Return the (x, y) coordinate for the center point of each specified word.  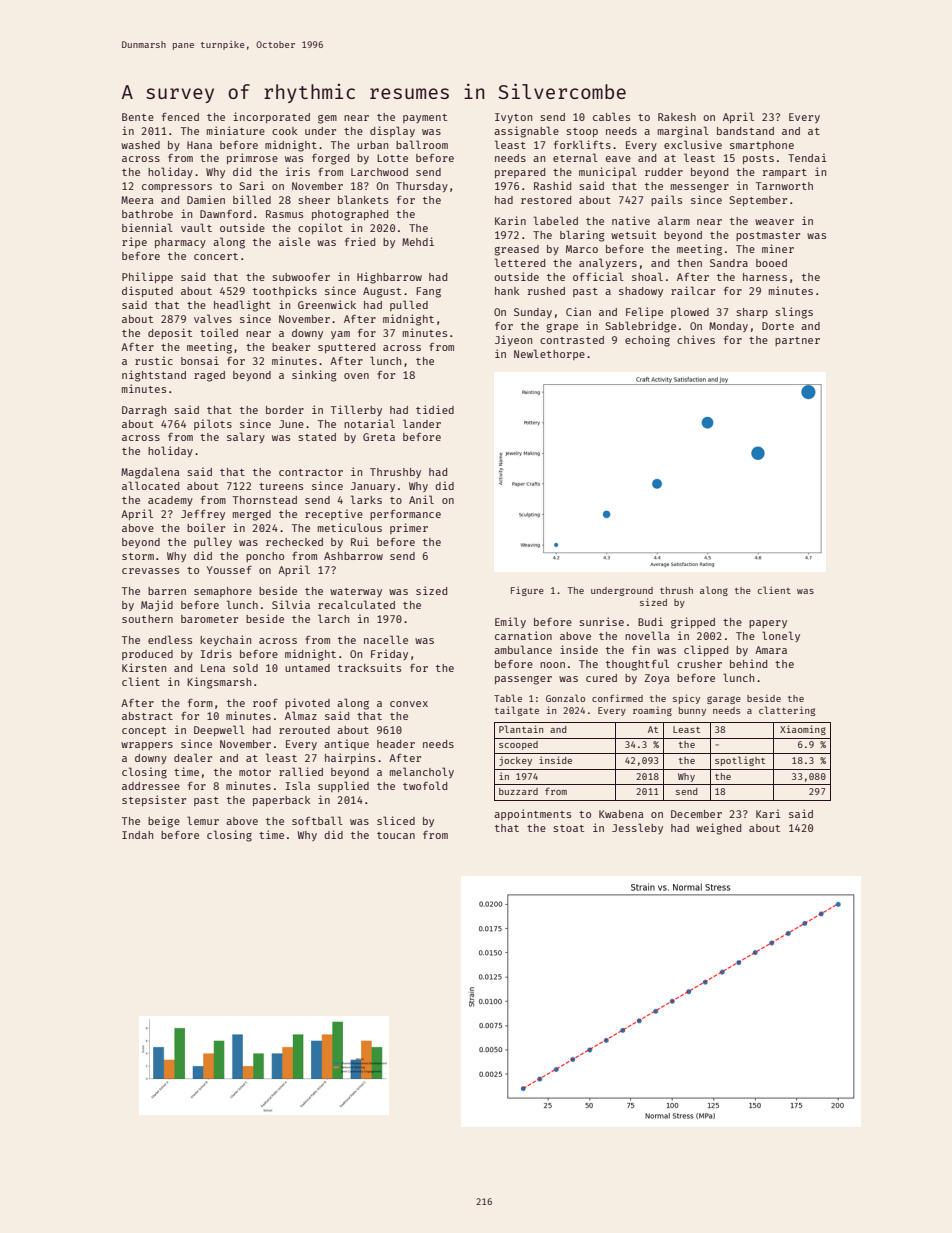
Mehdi (418, 241)
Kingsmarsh (219, 683)
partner (797, 341)
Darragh (144, 411)
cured (601, 678)
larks (366, 499)
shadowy (641, 292)
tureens (281, 486)
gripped (693, 623)
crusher (699, 664)
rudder (664, 172)
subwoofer (301, 277)
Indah (137, 835)
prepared (520, 173)
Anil (421, 499)
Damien (206, 199)
